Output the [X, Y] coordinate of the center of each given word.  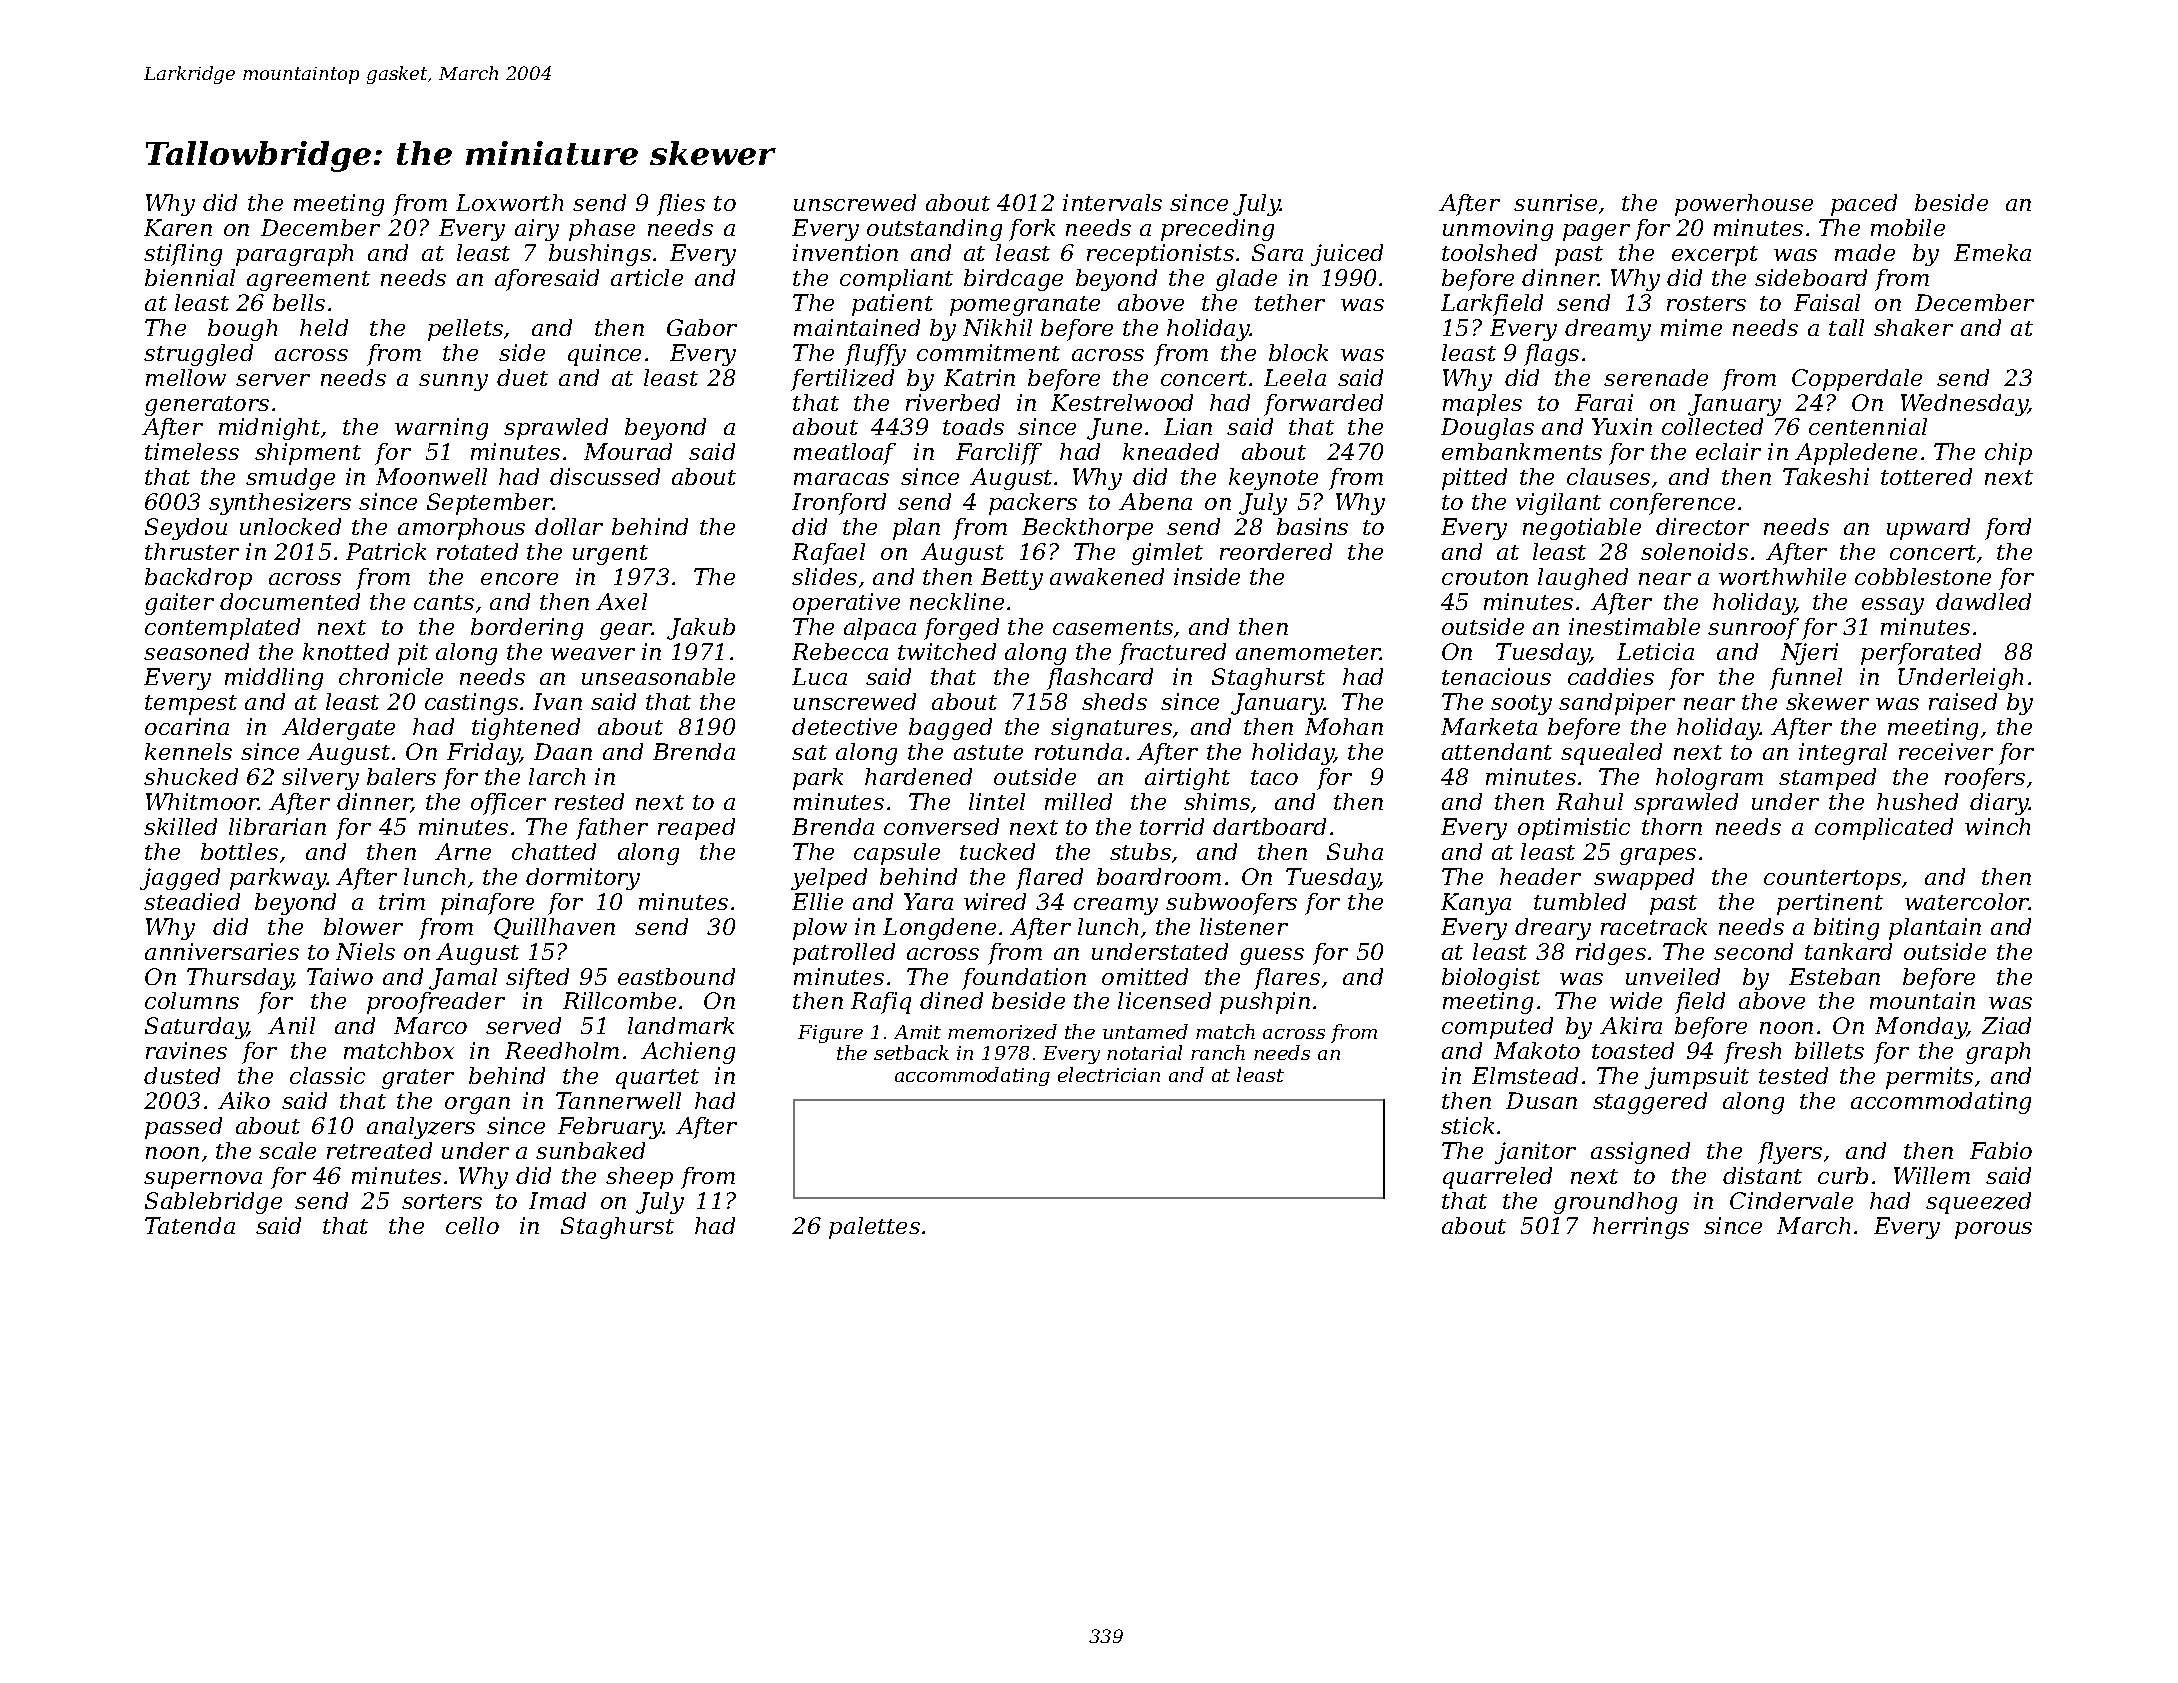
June [1114, 429]
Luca [819, 676]
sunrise [1555, 202]
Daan [563, 751]
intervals [1112, 202]
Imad [557, 1200]
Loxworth [509, 202]
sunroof [1753, 629]
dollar [569, 526]
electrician [1109, 1074]
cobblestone [1923, 576]
